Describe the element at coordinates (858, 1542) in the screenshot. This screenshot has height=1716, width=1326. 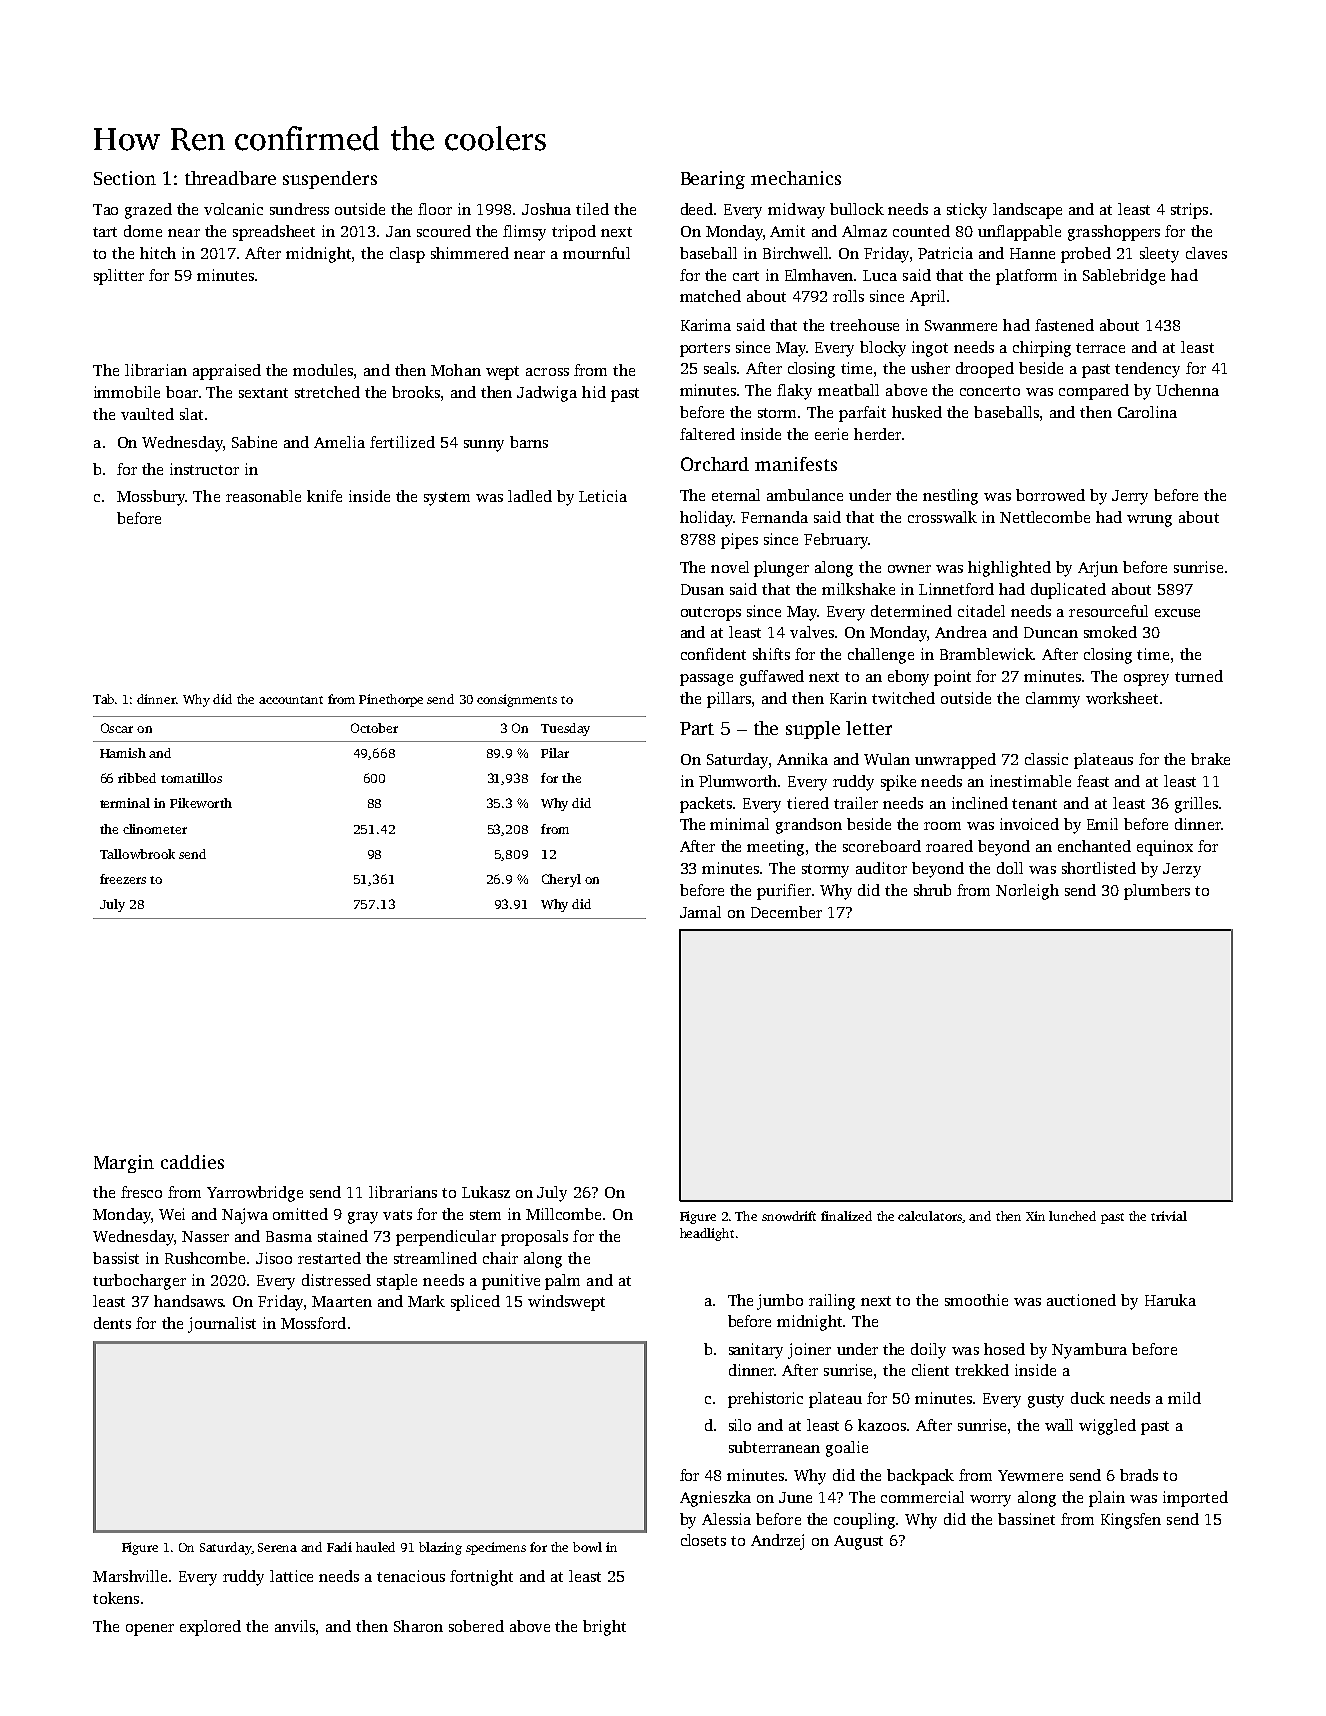
I see `August` at that location.
